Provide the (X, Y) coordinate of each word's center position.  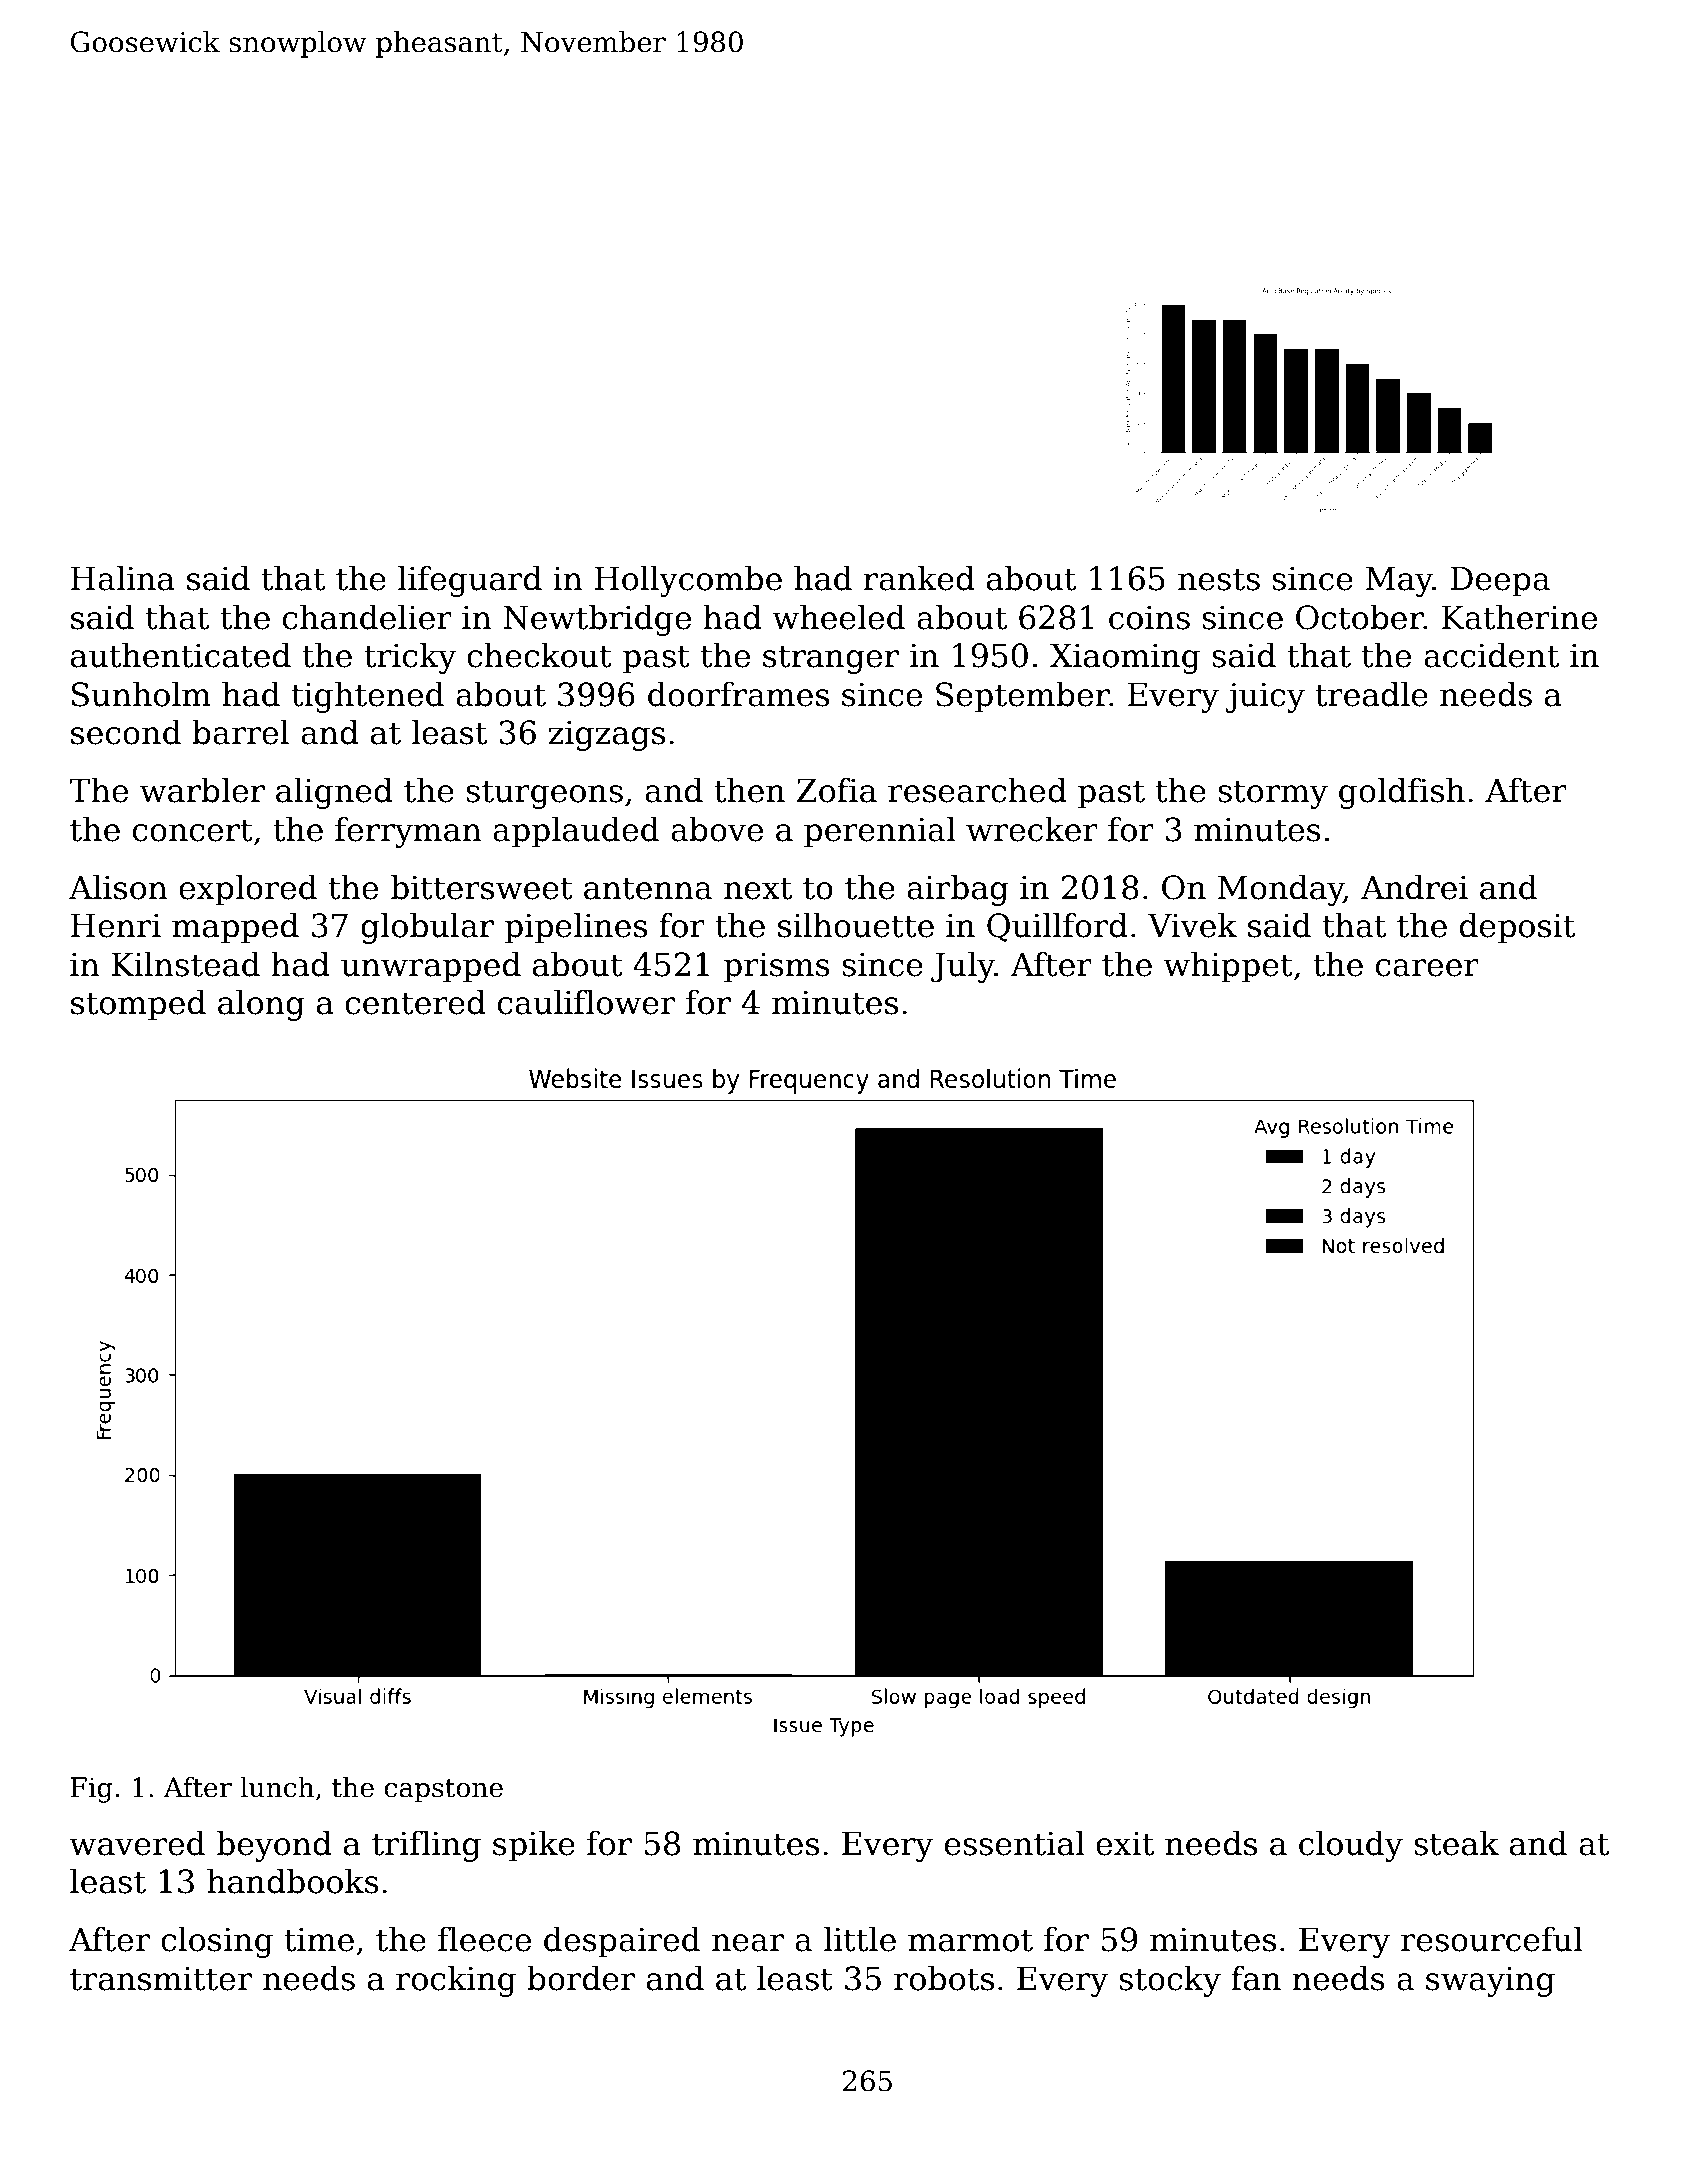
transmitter (161, 1979)
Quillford (1057, 927)
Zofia (837, 790)
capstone (443, 1791)
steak (1456, 1843)
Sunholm (141, 694)
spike (534, 1846)
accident (1491, 655)
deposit (1517, 928)
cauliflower (586, 1002)
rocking (456, 1981)
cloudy (1351, 1846)
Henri (116, 925)
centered (415, 1002)
